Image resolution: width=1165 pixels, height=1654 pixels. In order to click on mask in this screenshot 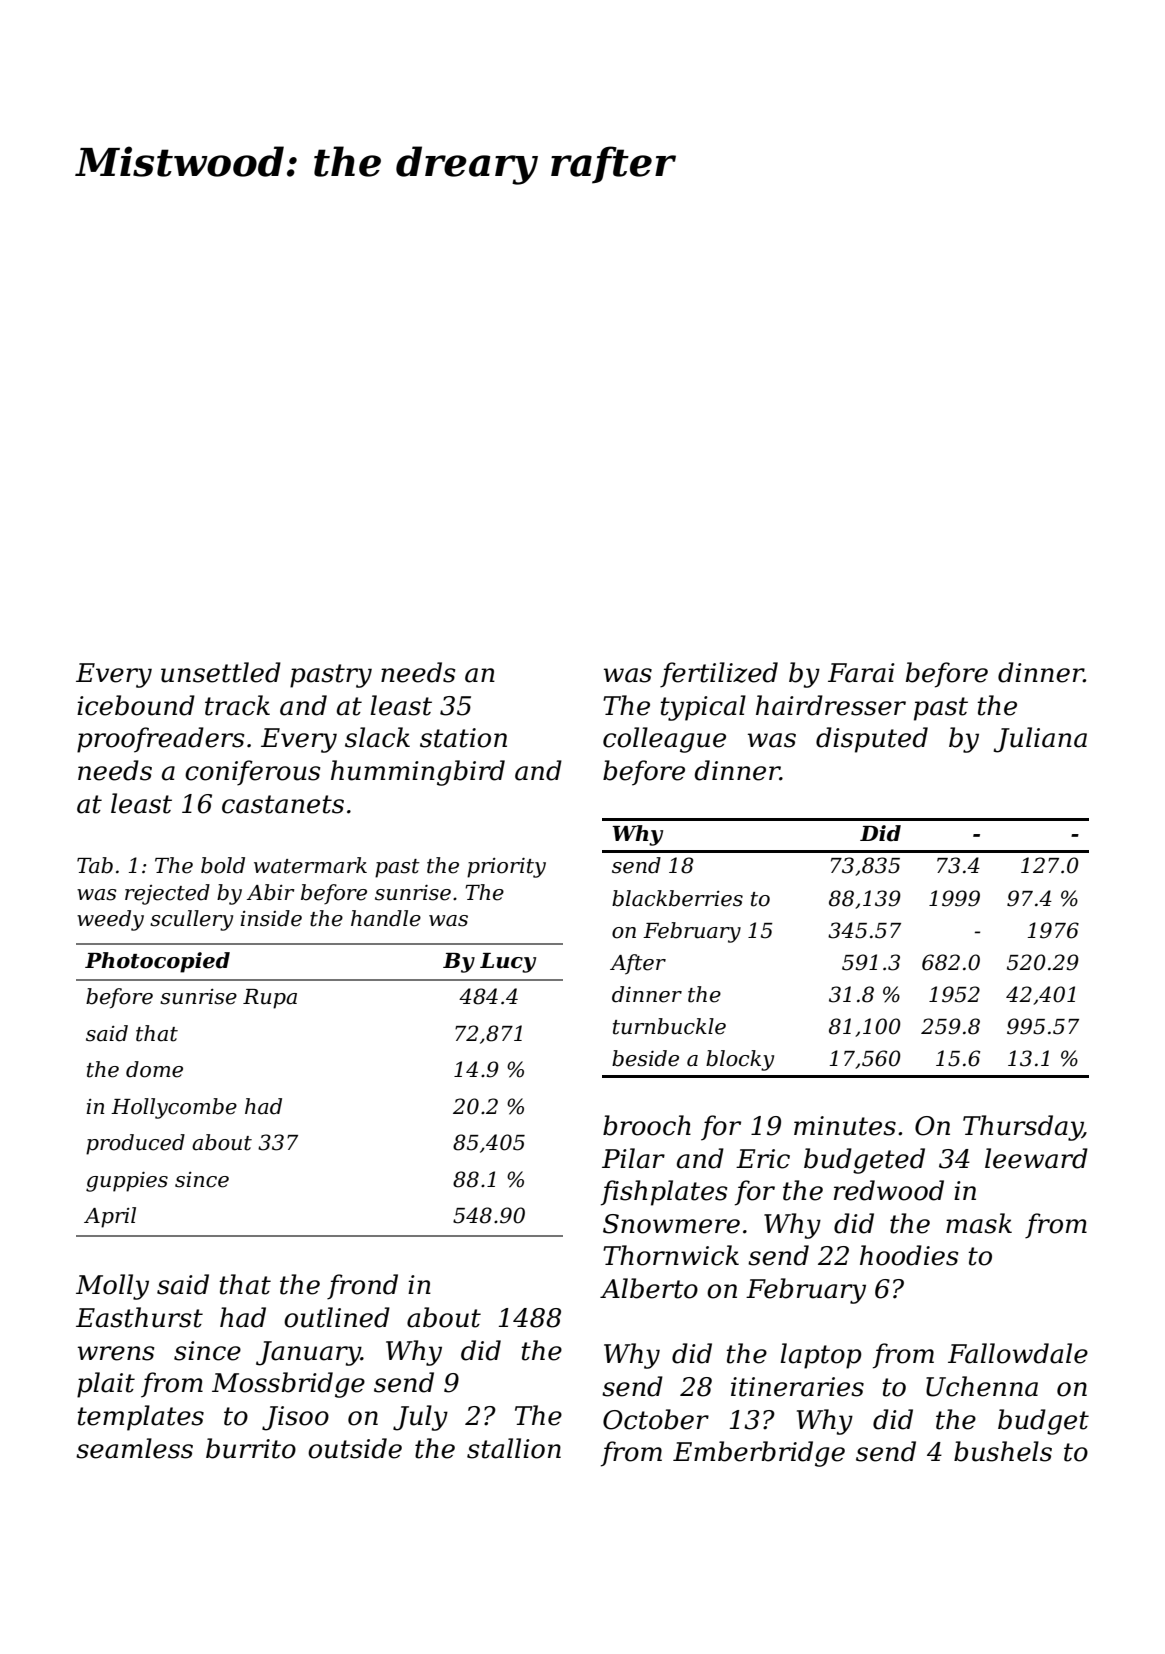, I will do `click(979, 1223)`.
